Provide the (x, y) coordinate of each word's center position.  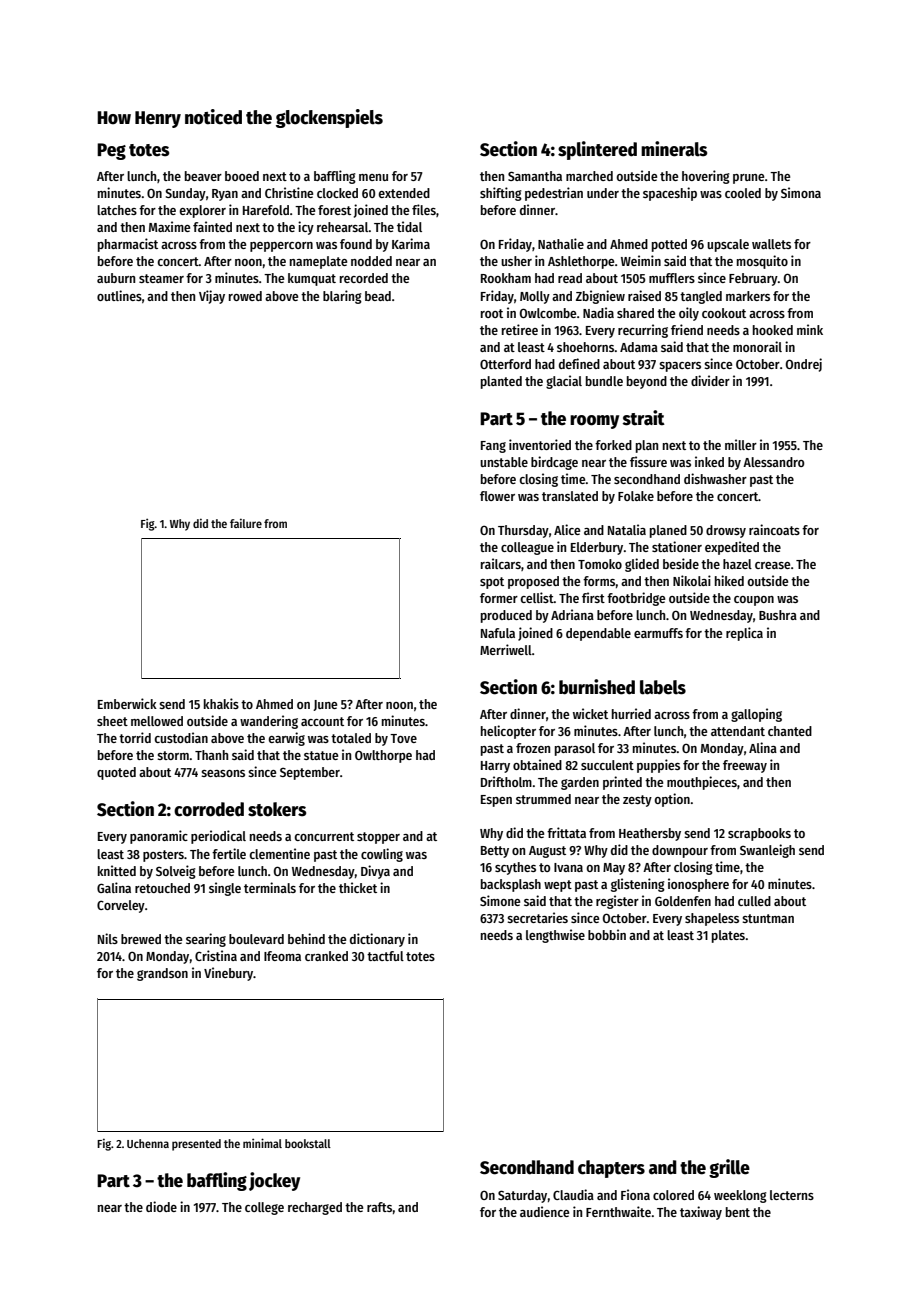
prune (748, 179)
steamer (161, 278)
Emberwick (127, 703)
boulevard (256, 939)
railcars (501, 563)
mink (810, 329)
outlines (119, 295)
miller (741, 444)
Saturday (522, 1196)
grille (729, 1168)
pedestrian (554, 194)
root (492, 313)
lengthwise (555, 936)
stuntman (768, 918)
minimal (262, 1143)
